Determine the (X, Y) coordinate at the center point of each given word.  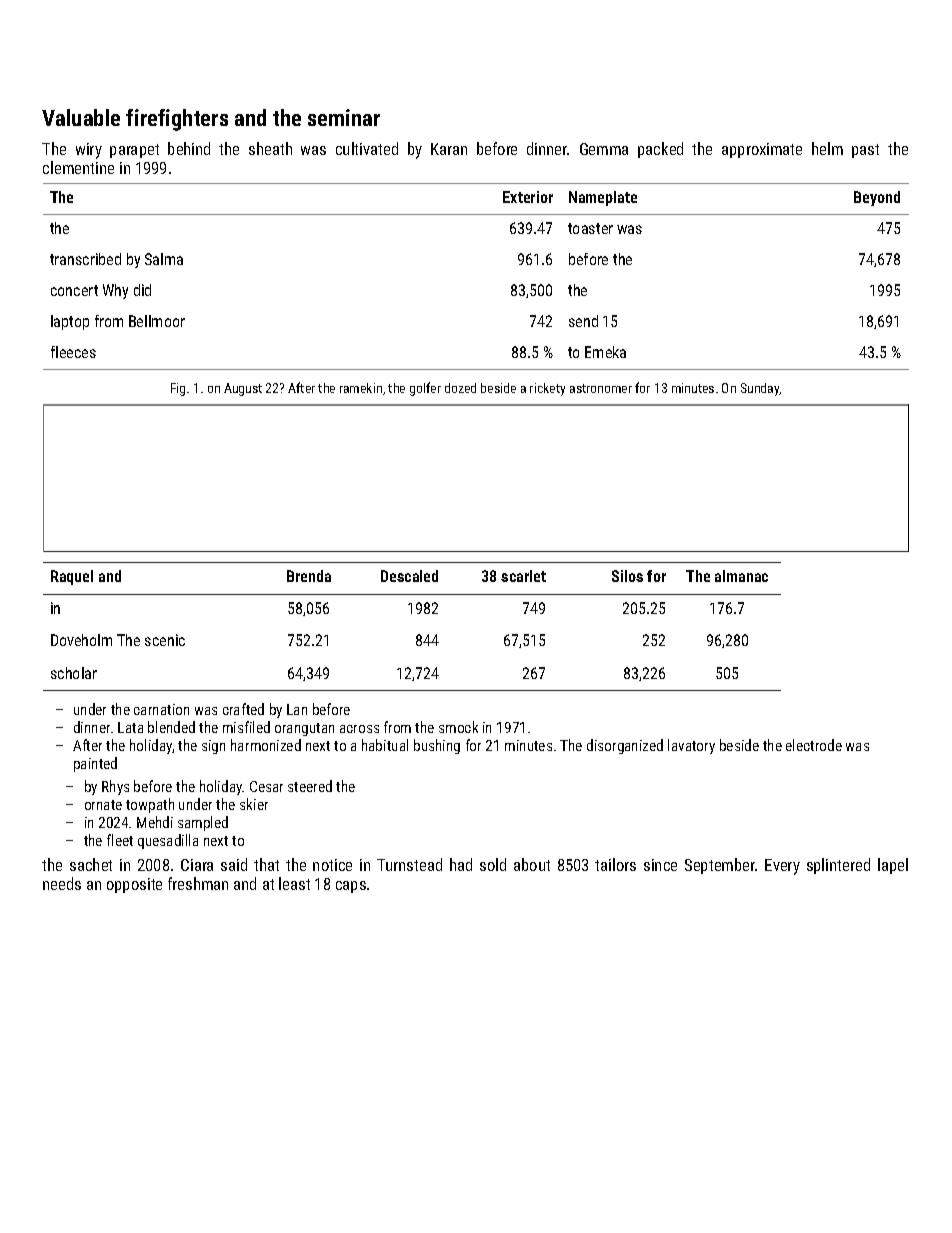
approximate (762, 150)
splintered (838, 866)
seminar (344, 117)
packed (660, 150)
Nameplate (603, 198)
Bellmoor (157, 321)
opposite (134, 885)
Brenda (309, 576)
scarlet (523, 576)
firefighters (177, 120)
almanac (741, 576)
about (532, 864)
